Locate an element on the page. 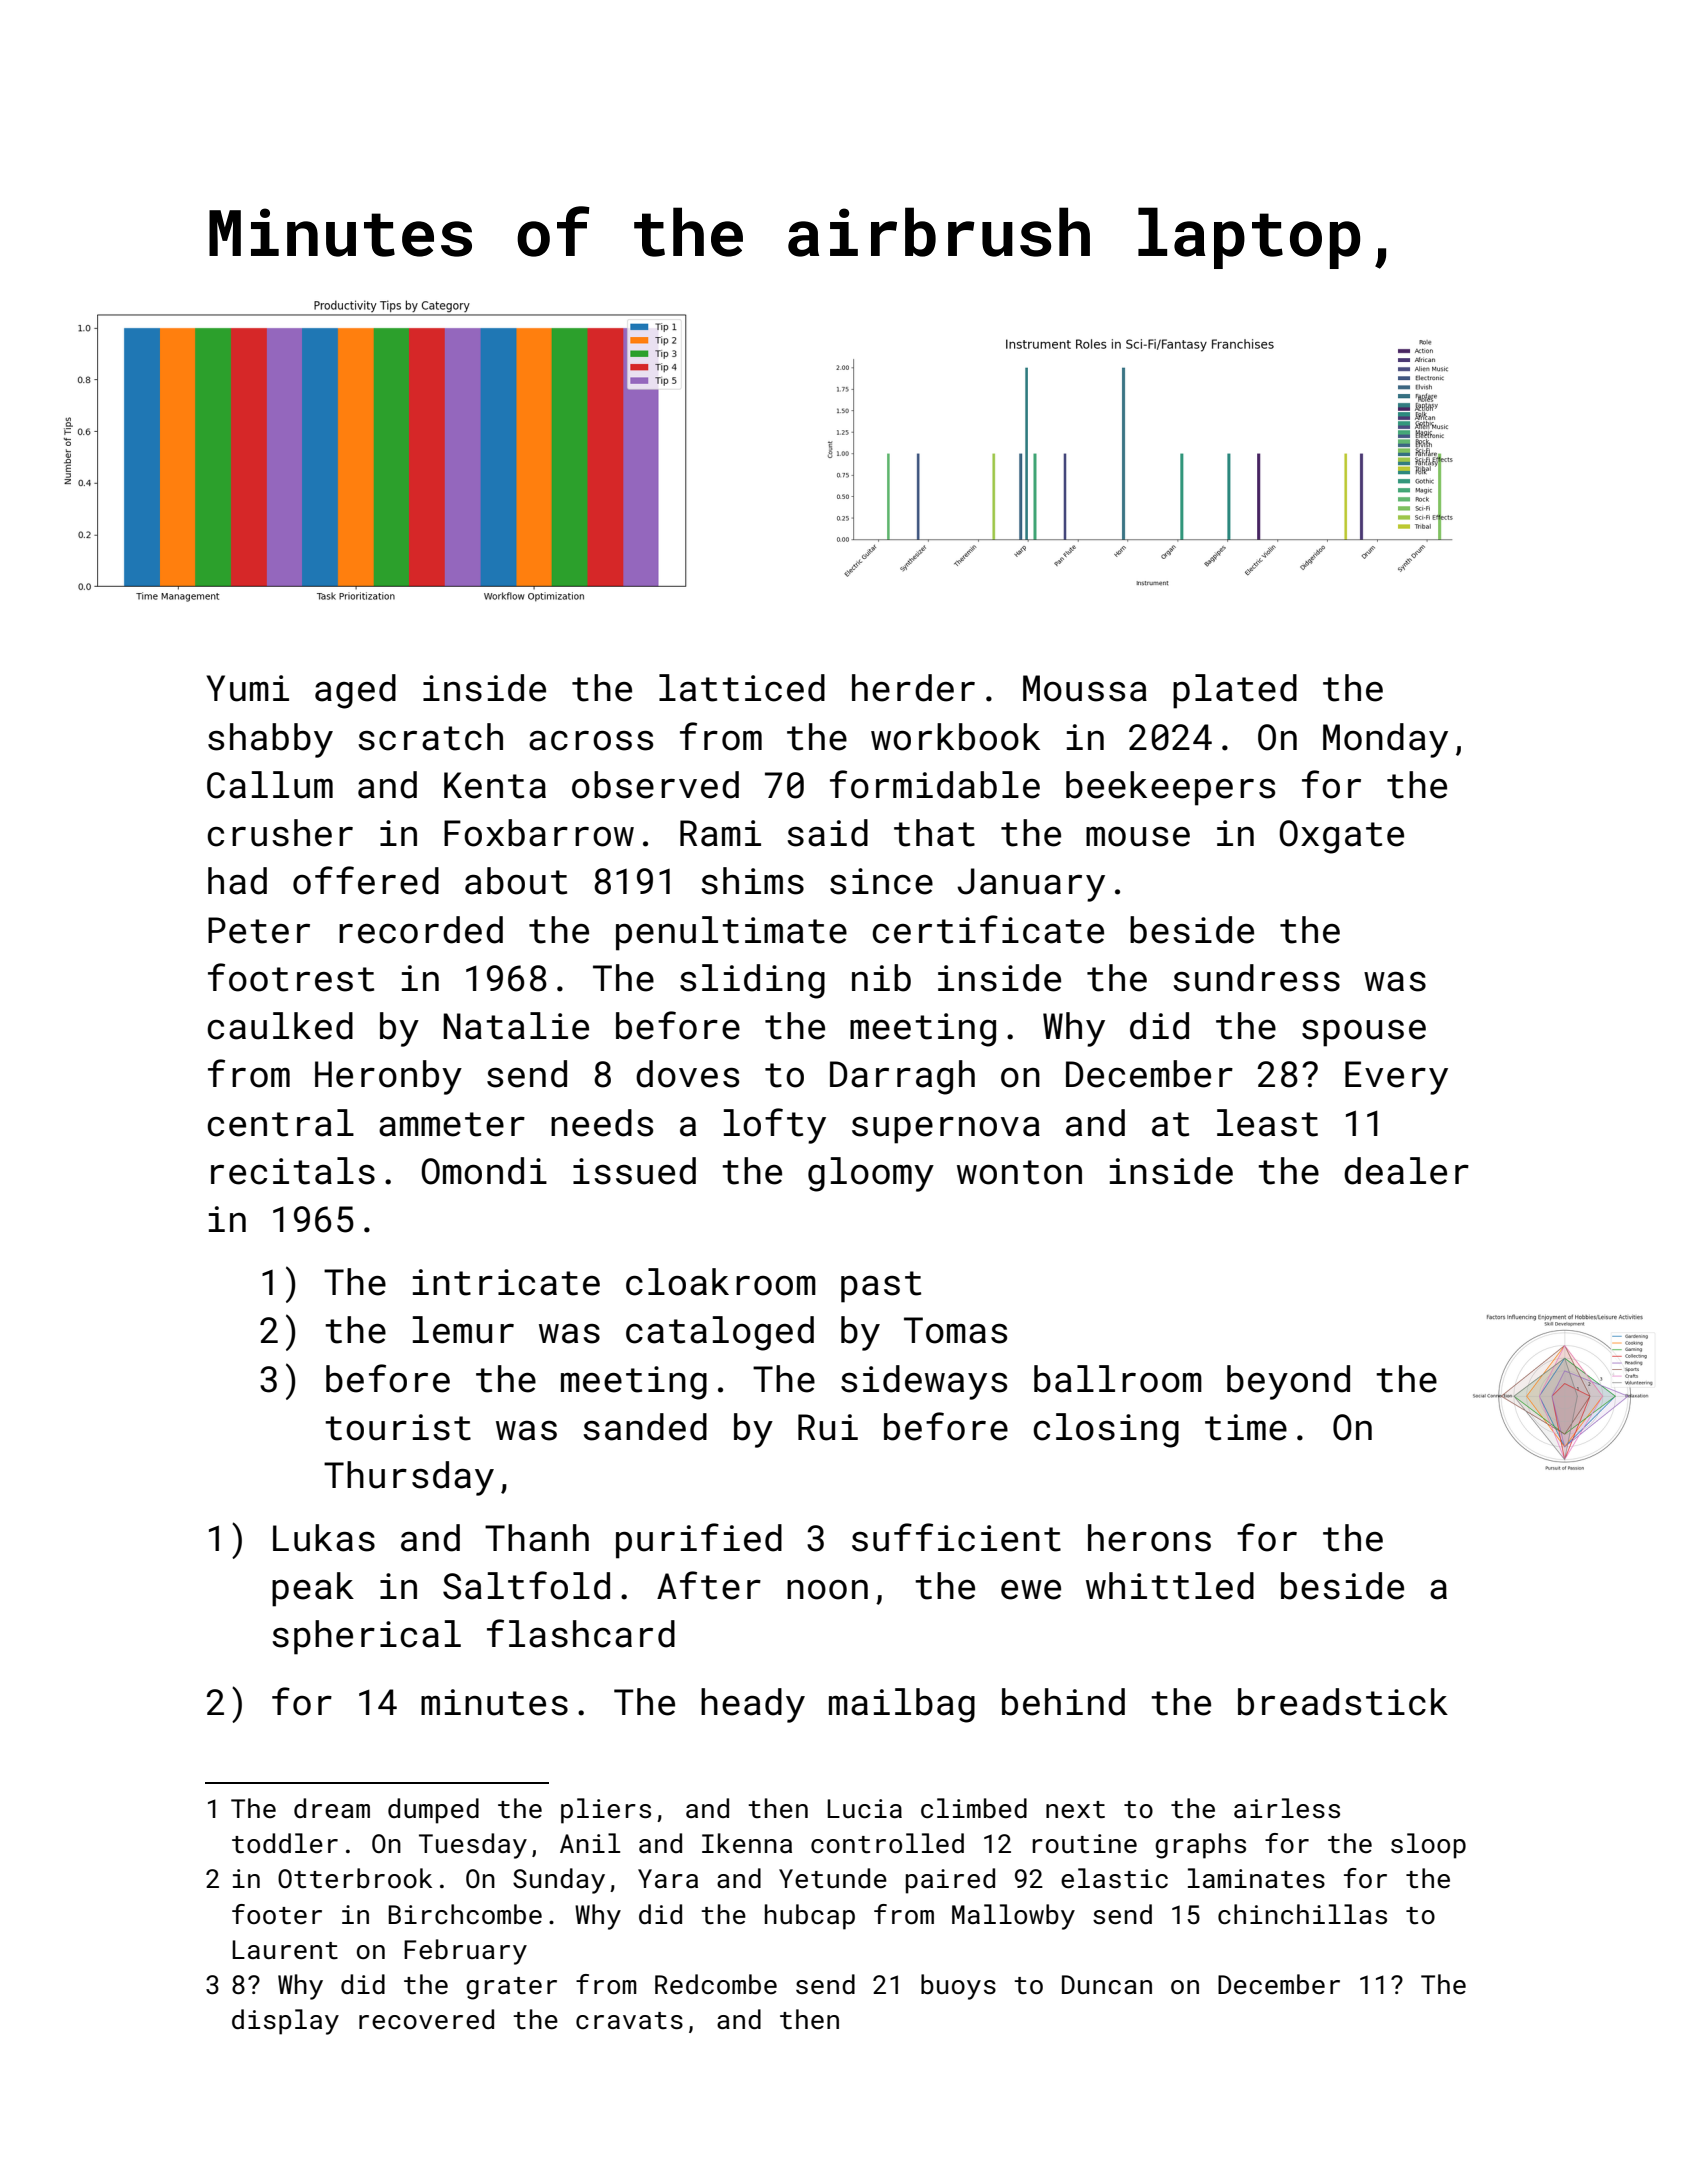  herons is located at coordinates (1149, 1538).
